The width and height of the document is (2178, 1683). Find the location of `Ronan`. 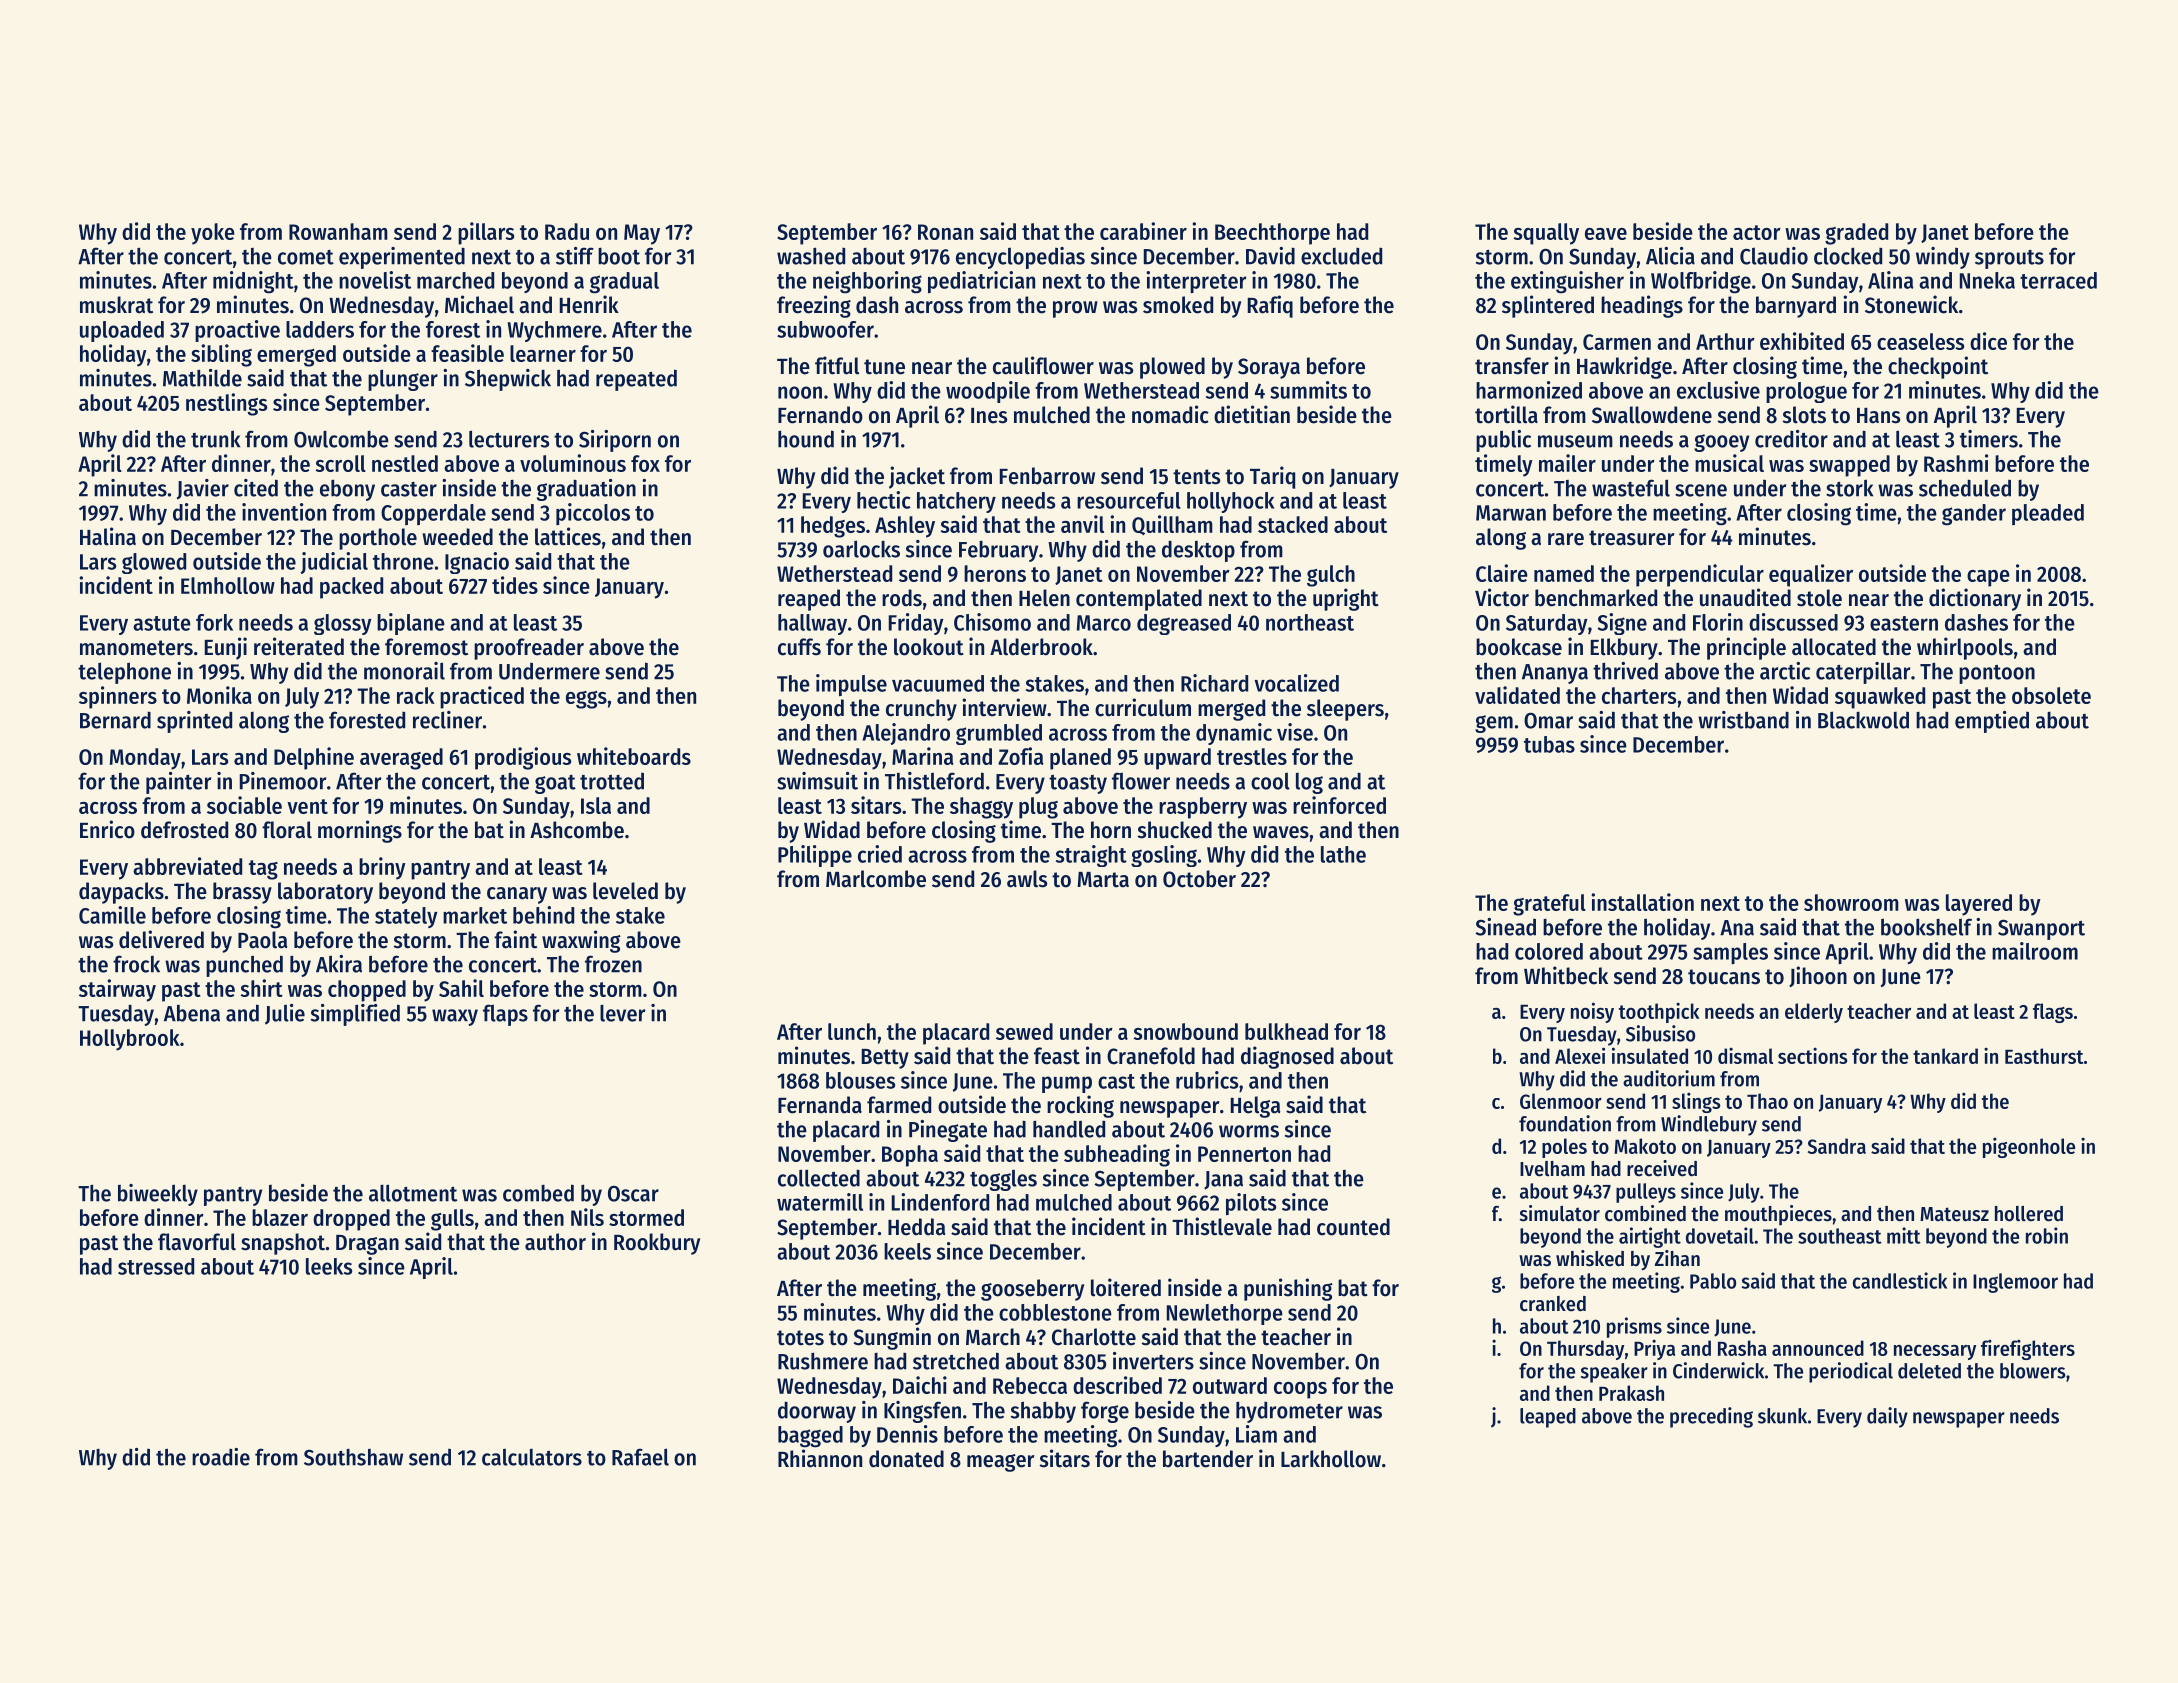

Ronan is located at coordinates (945, 232).
